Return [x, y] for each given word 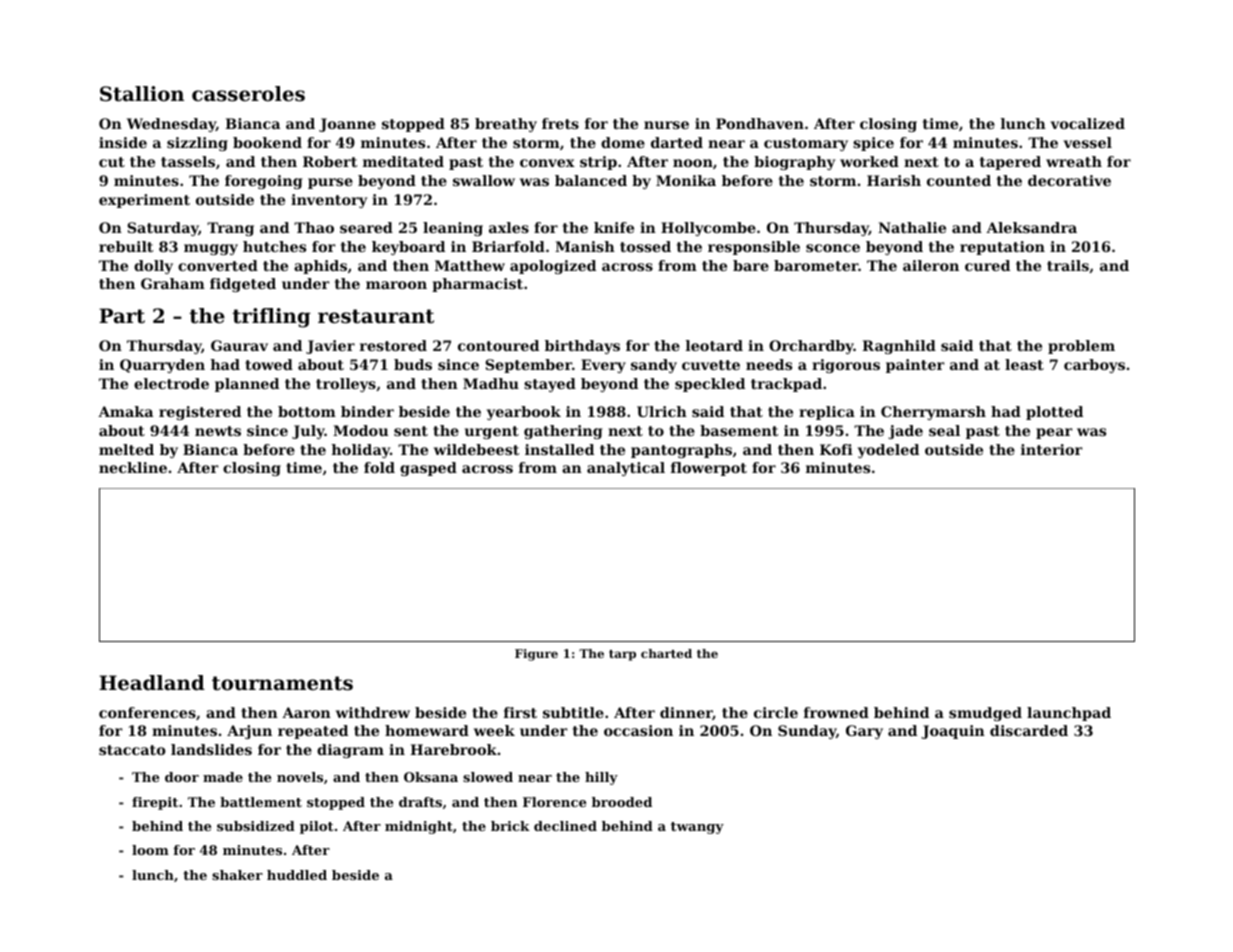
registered [200, 413]
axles [509, 227]
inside [123, 142]
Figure [536, 655]
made [223, 777]
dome [623, 142]
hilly [601, 778]
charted [666, 653]
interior [1051, 449]
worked [869, 161]
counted [959, 180]
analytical [626, 469]
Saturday [163, 229]
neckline [133, 467]
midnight [419, 827]
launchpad [1069, 714]
